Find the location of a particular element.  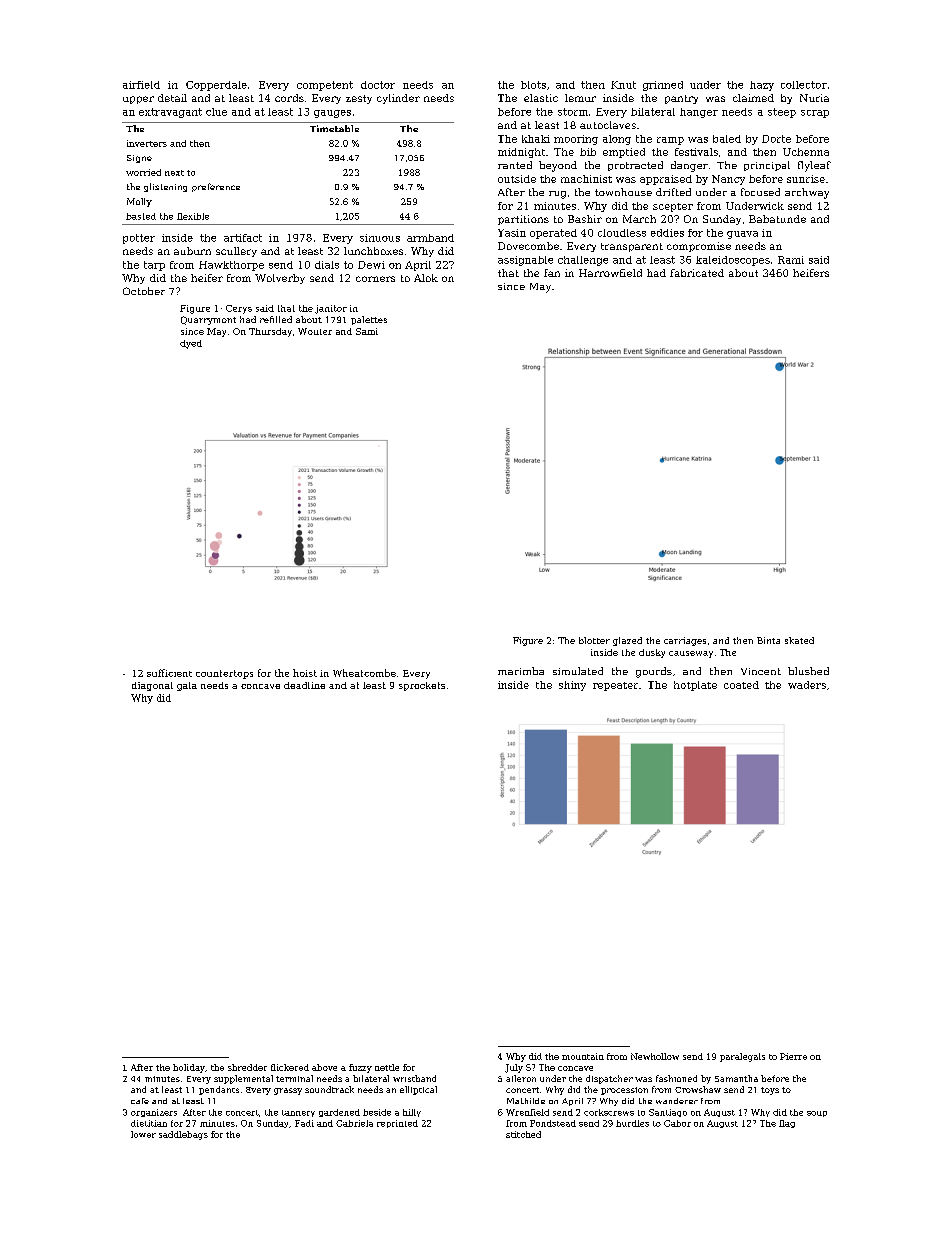

Wouter is located at coordinates (315, 331).
